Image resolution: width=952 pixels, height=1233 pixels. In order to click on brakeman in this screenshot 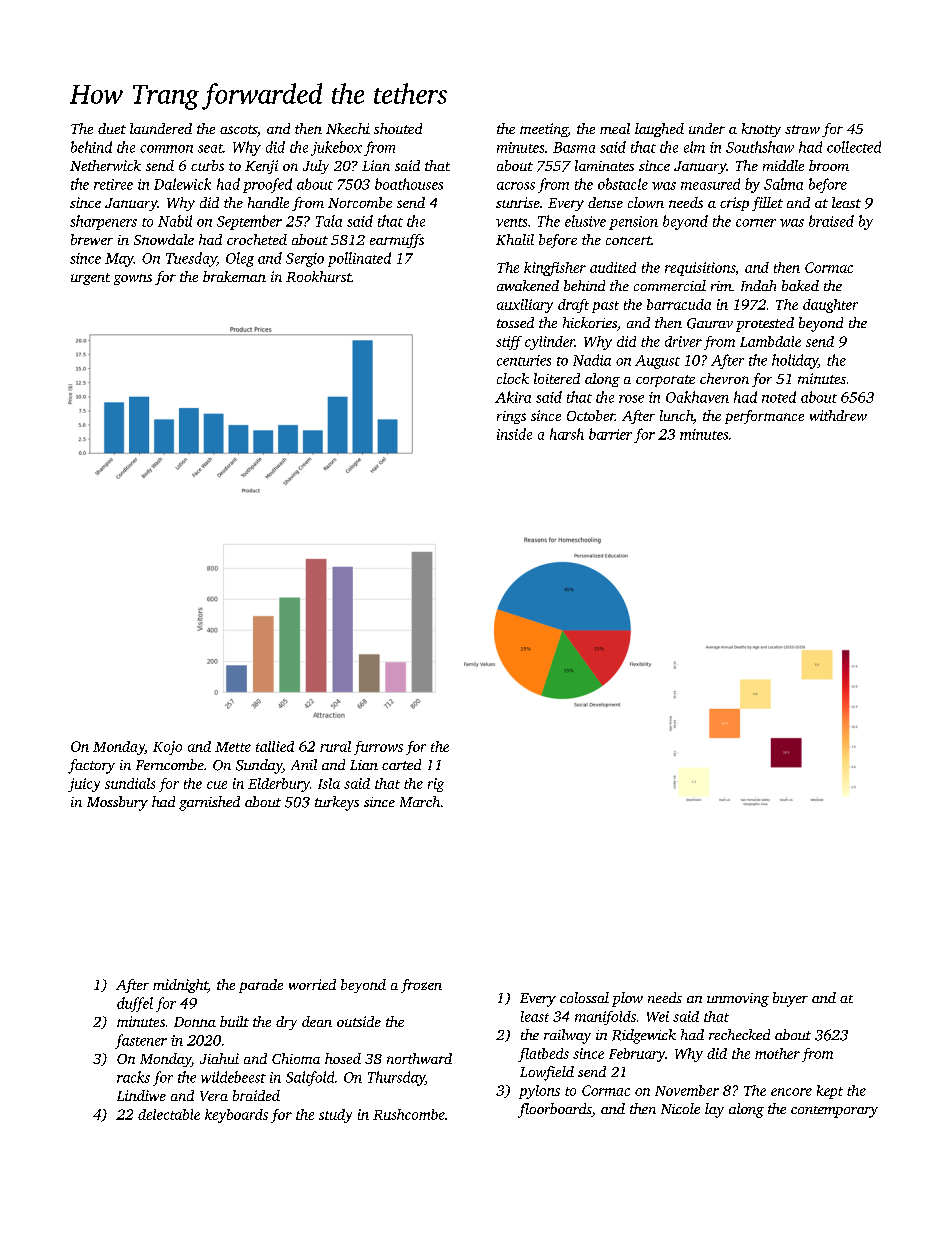, I will do `click(234, 276)`.
